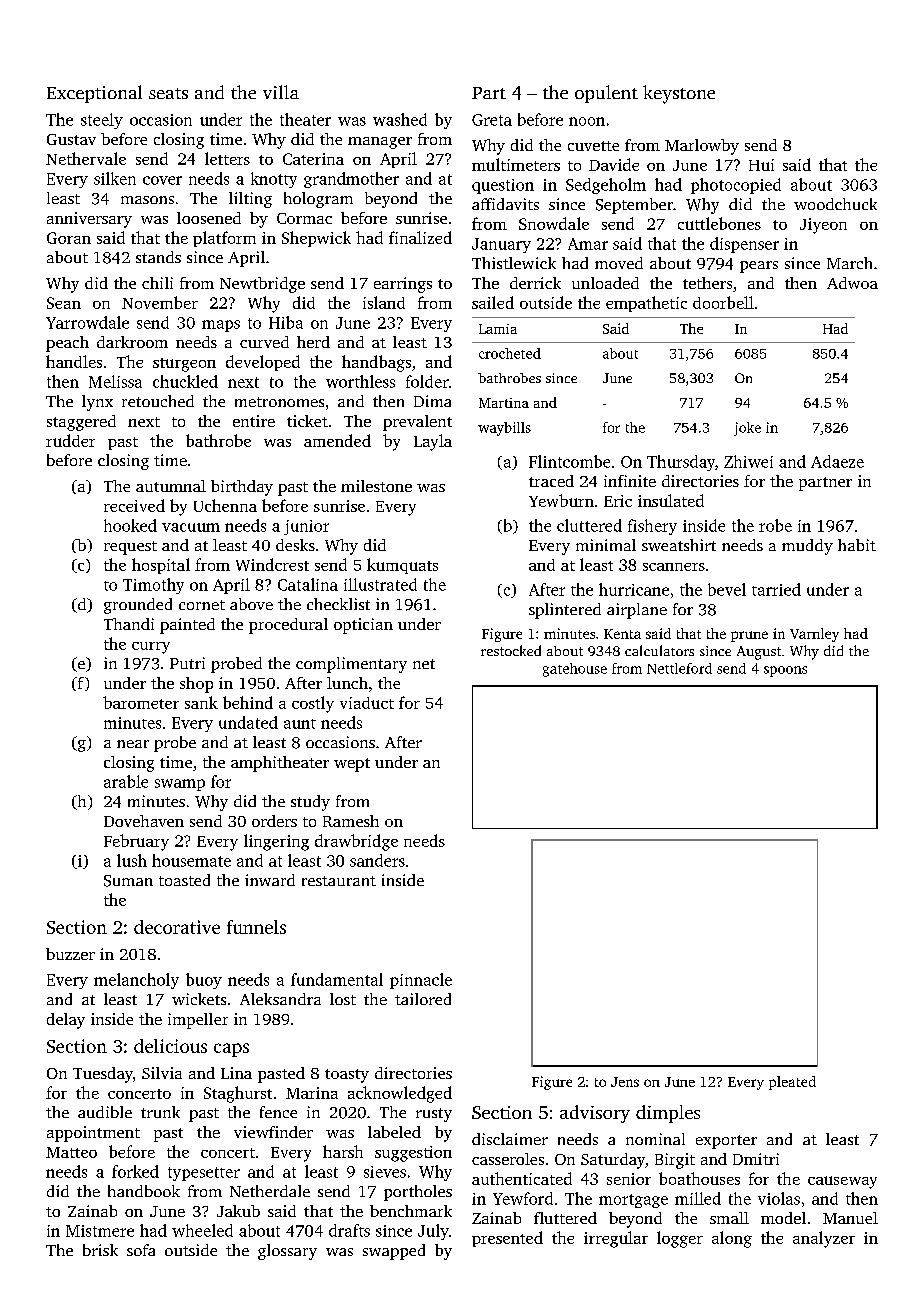 This screenshot has width=924, height=1308. What do you see at coordinates (679, 94) in the screenshot?
I see `keystone` at bounding box center [679, 94].
